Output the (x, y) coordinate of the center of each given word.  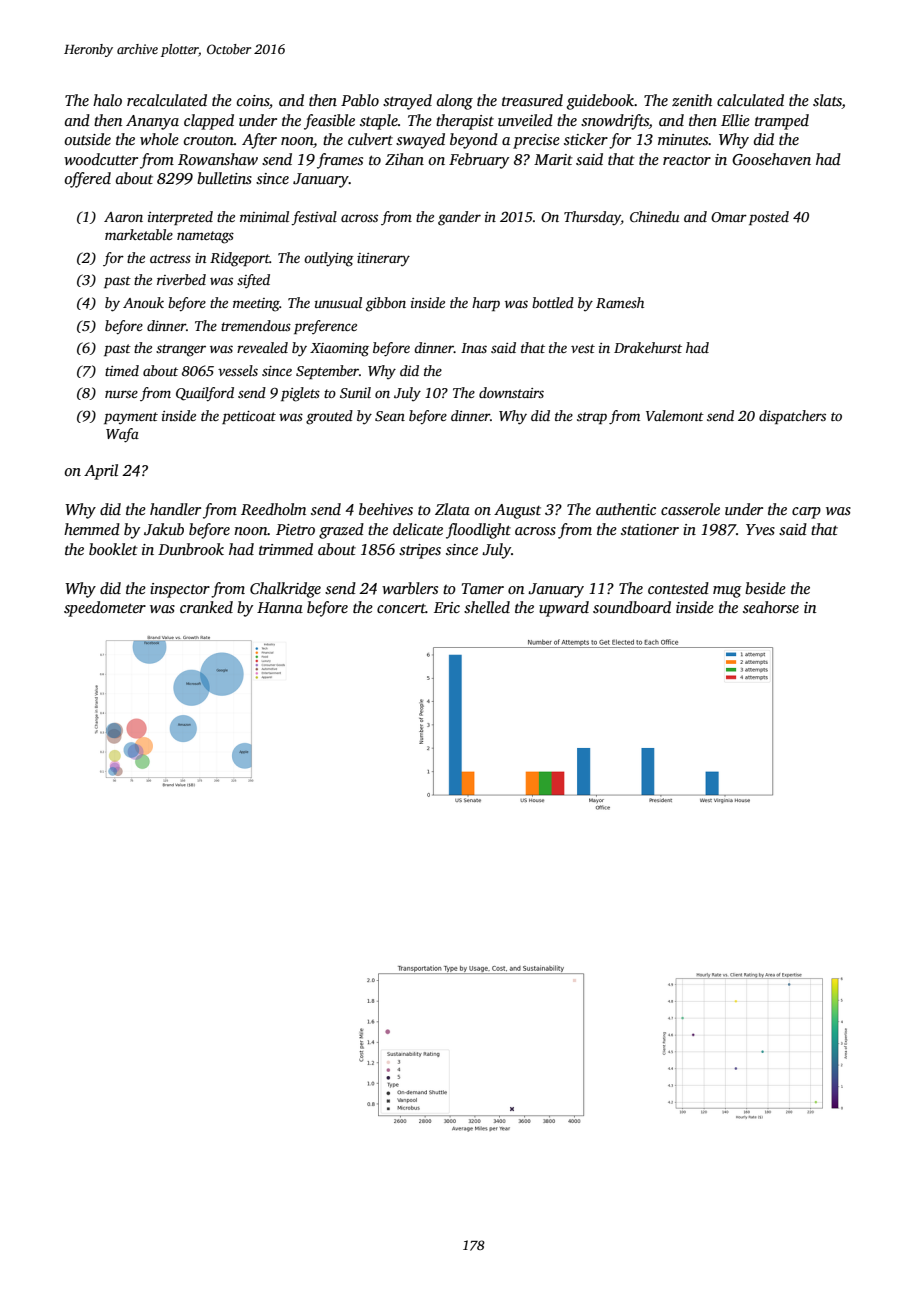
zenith (692, 100)
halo (107, 100)
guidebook (600, 102)
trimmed (286, 549)
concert (401, 608)
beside (765, 588)
